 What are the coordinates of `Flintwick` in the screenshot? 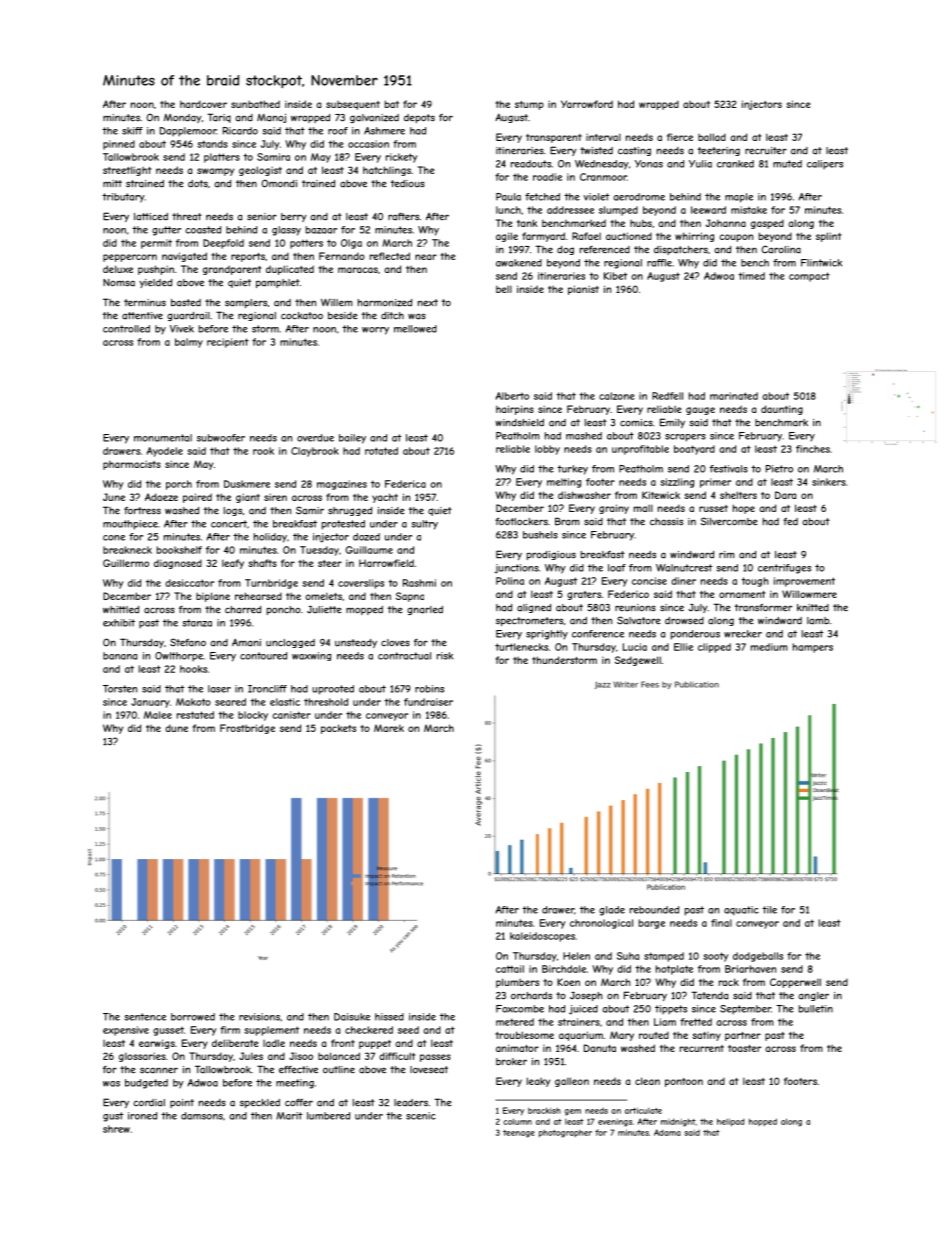 It's located at (821, 263).
